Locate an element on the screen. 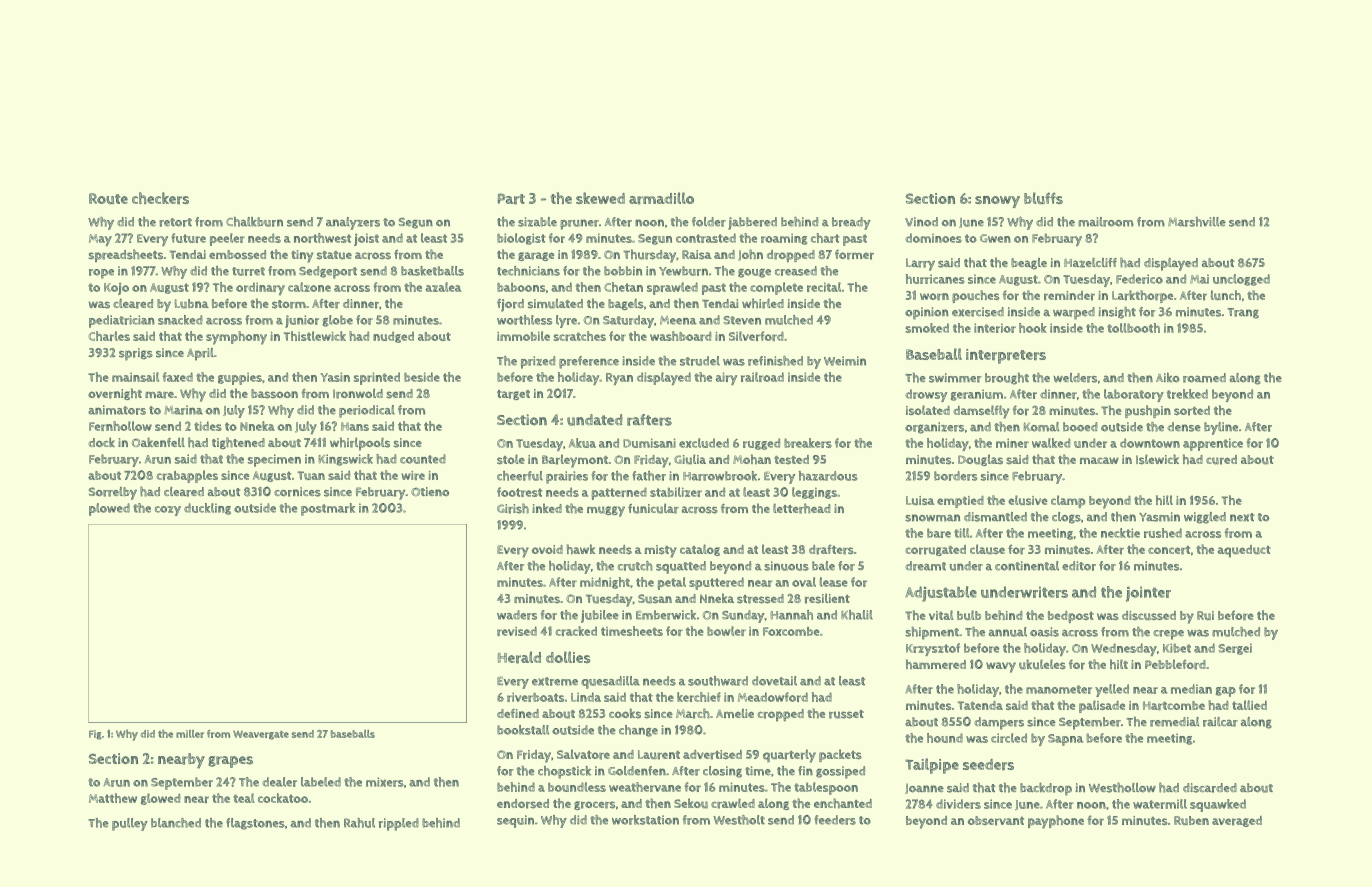 The height and width of the screenshot is (887, 1372). pruner is located at coordinates (579, 224).
